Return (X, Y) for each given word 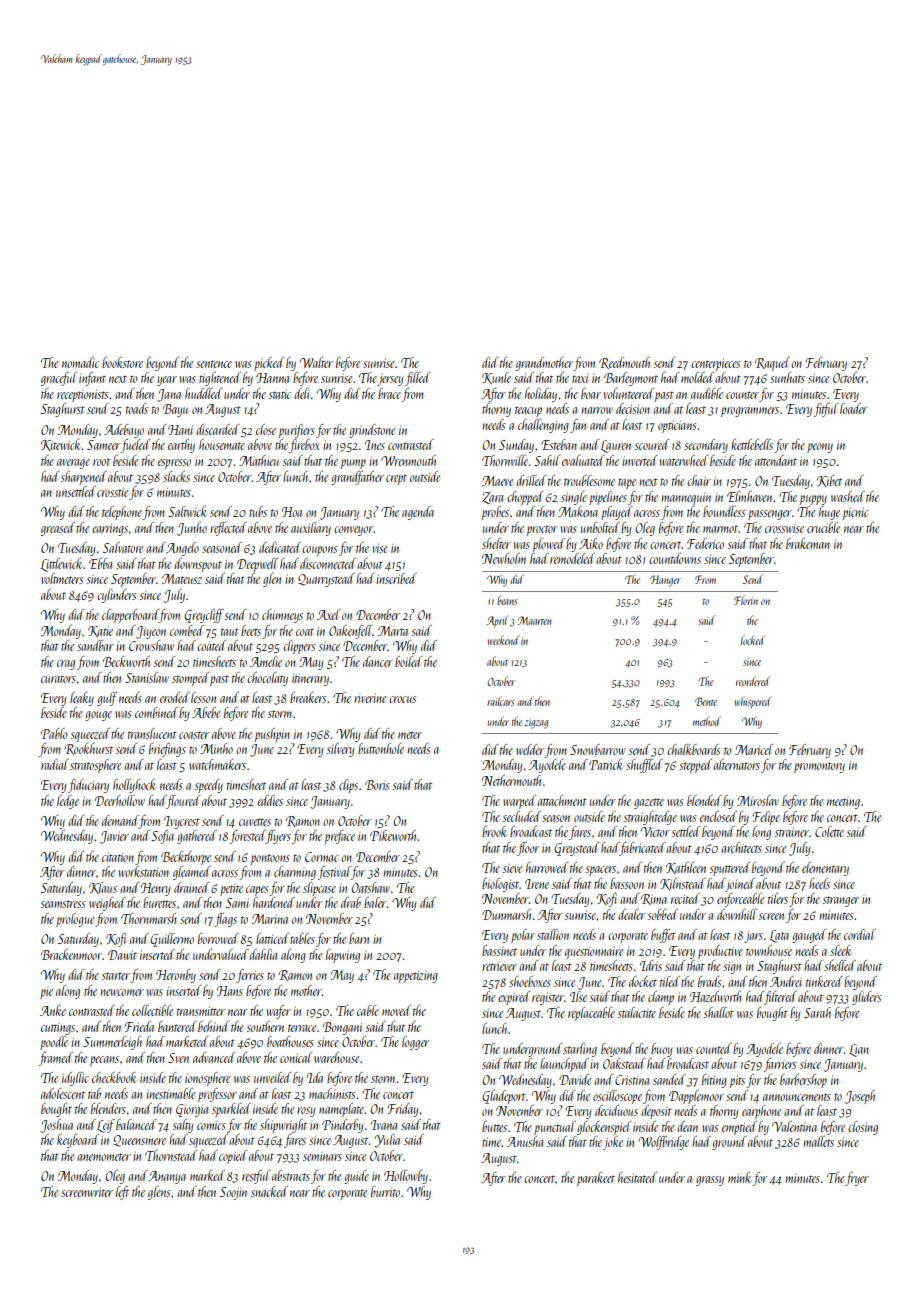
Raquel (772, 364)
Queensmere (139, 1141)
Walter (316, 362)
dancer (378, 661)
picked (269, 364)
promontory (819, 767)
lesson (203, 697)
